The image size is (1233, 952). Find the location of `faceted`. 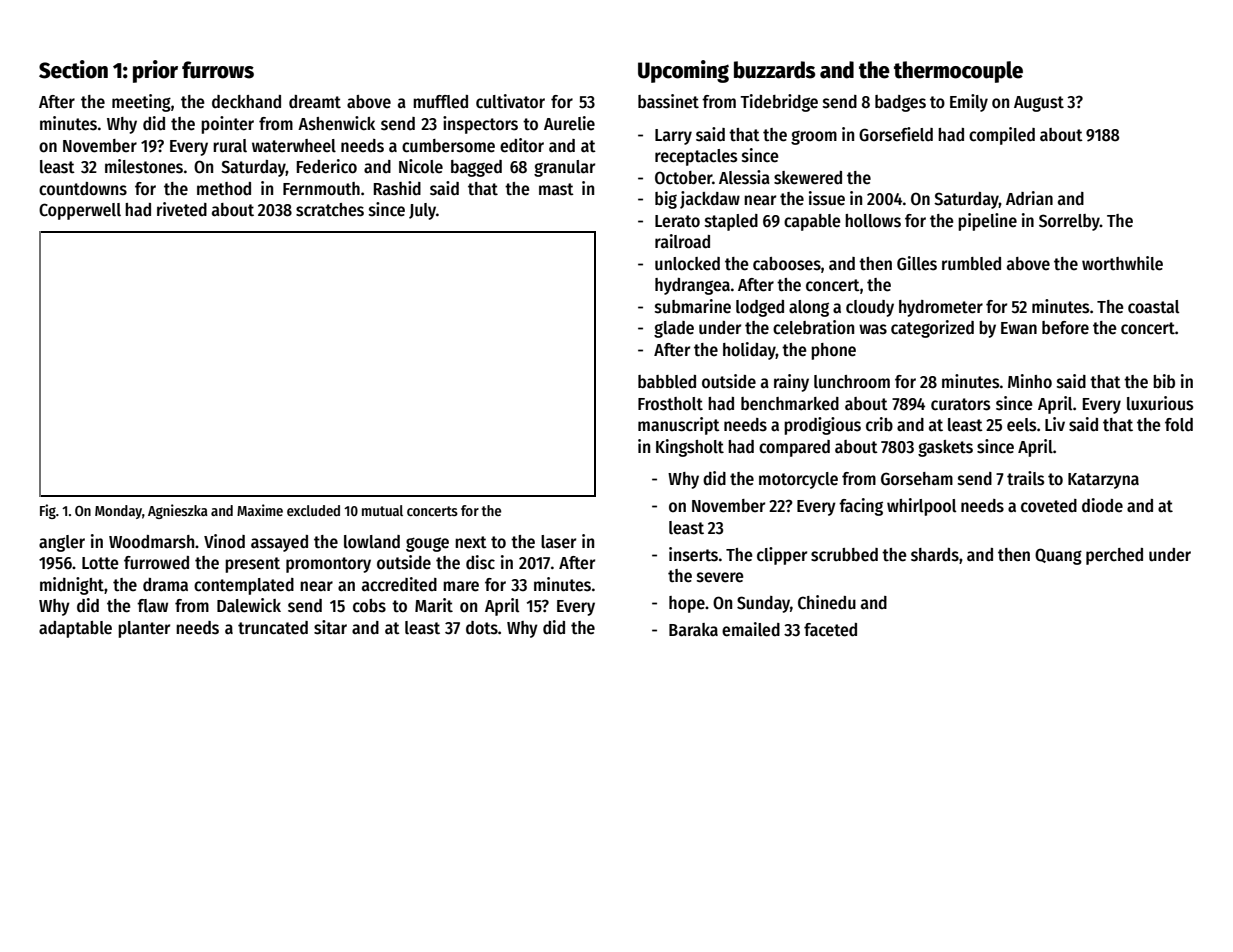

faceted is located at coordinates (830, 630).
